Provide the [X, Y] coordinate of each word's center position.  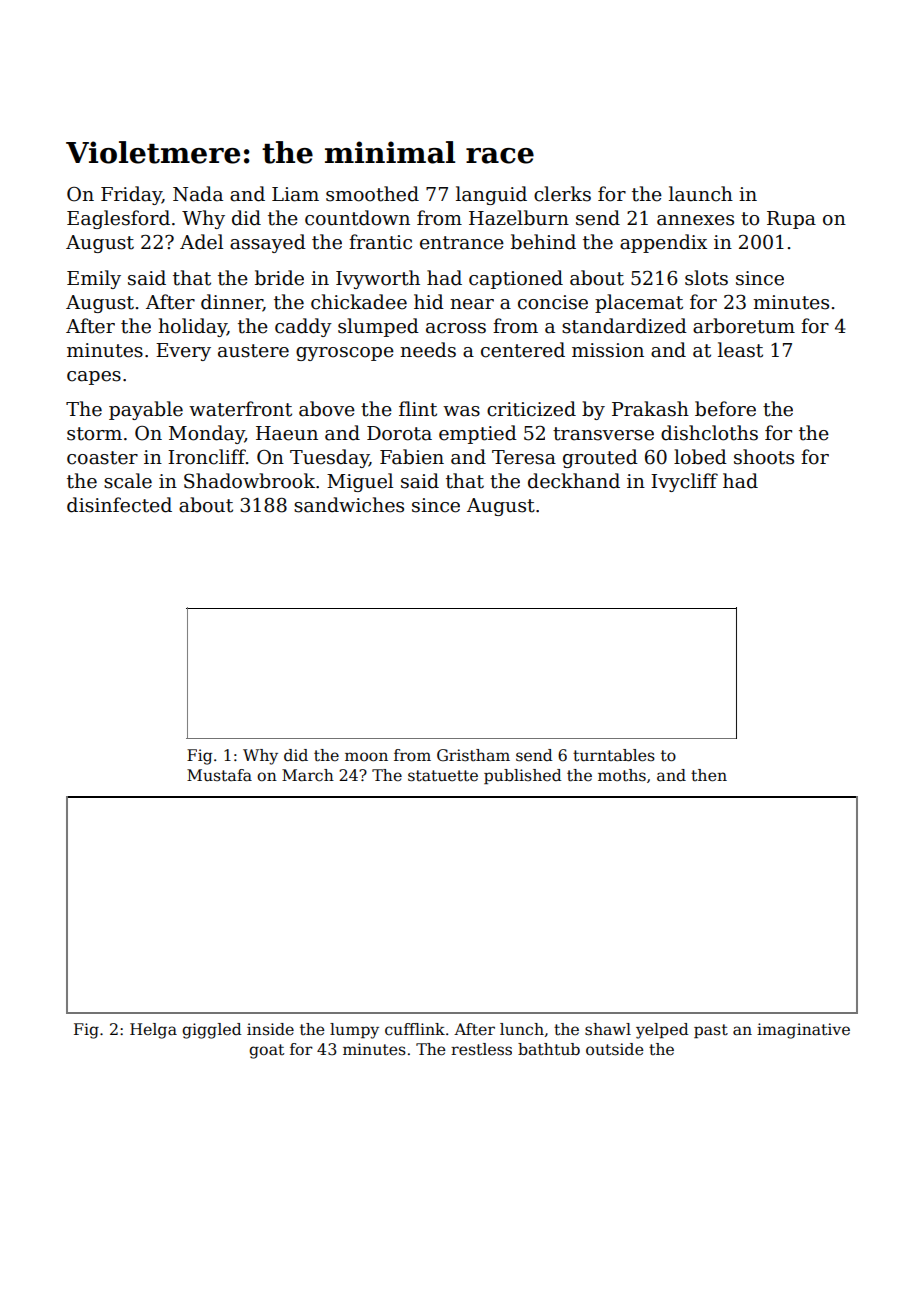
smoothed [372, 194]
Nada [198, 194]
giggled [212, 1031]
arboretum [744, 326]
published [523, 776]
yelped [662, 1031]
